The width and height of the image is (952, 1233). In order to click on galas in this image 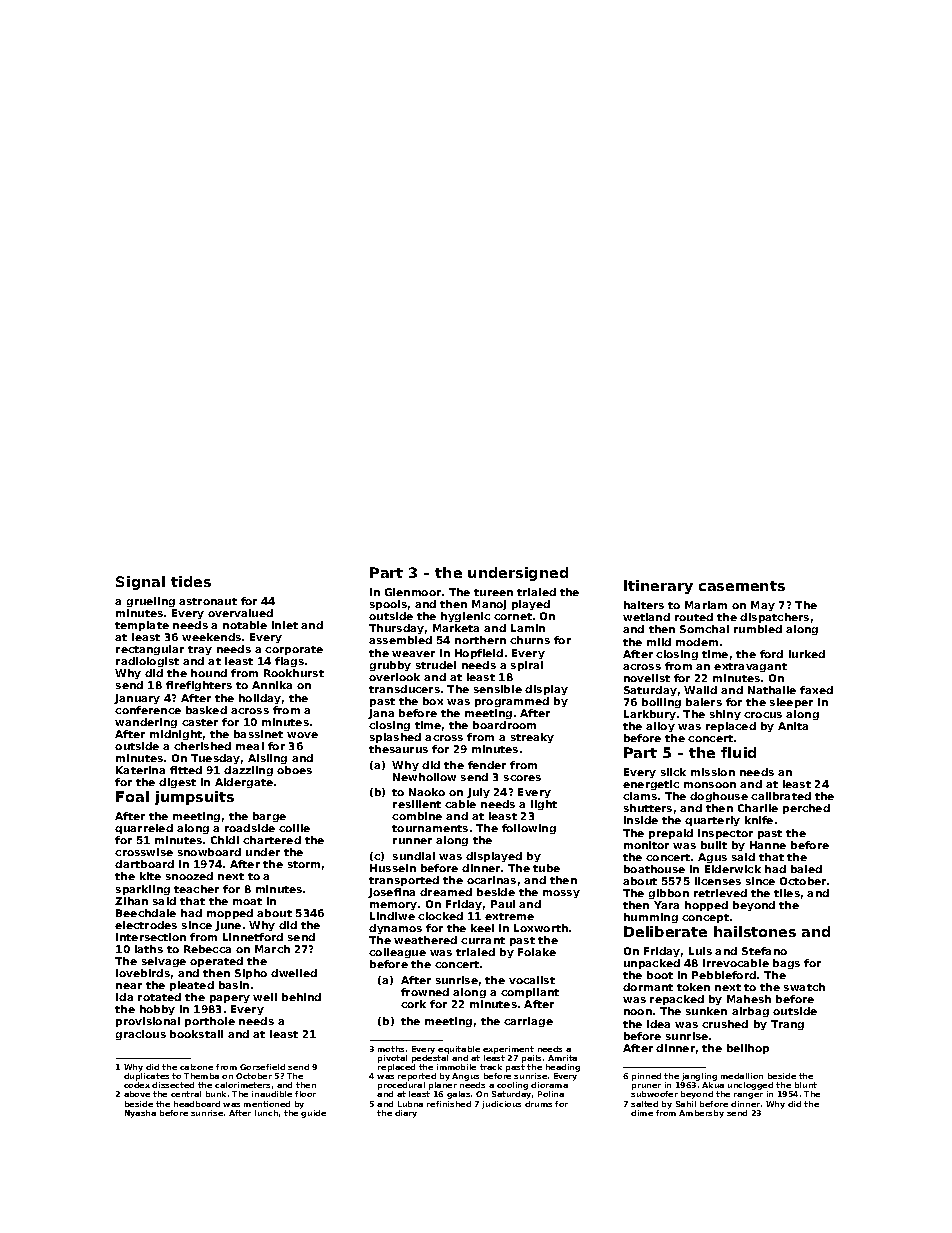, I will do `click(458, 1095)`.
